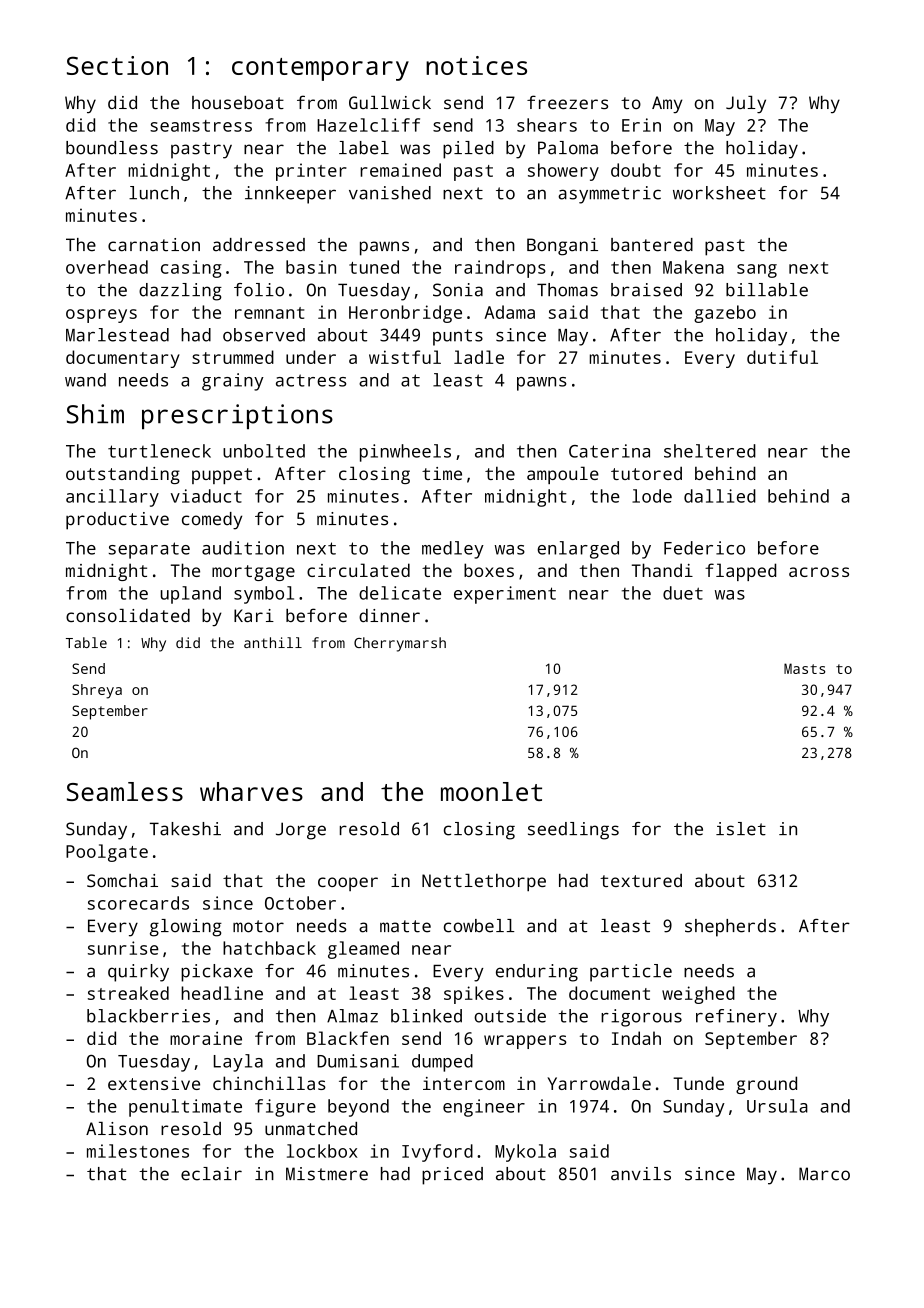 The height and width of the screenshot is (1308, 924). What do you see at coordinates (804, 668) in the screenshot?
I see `Masts` at bounding box center [804, 668].
